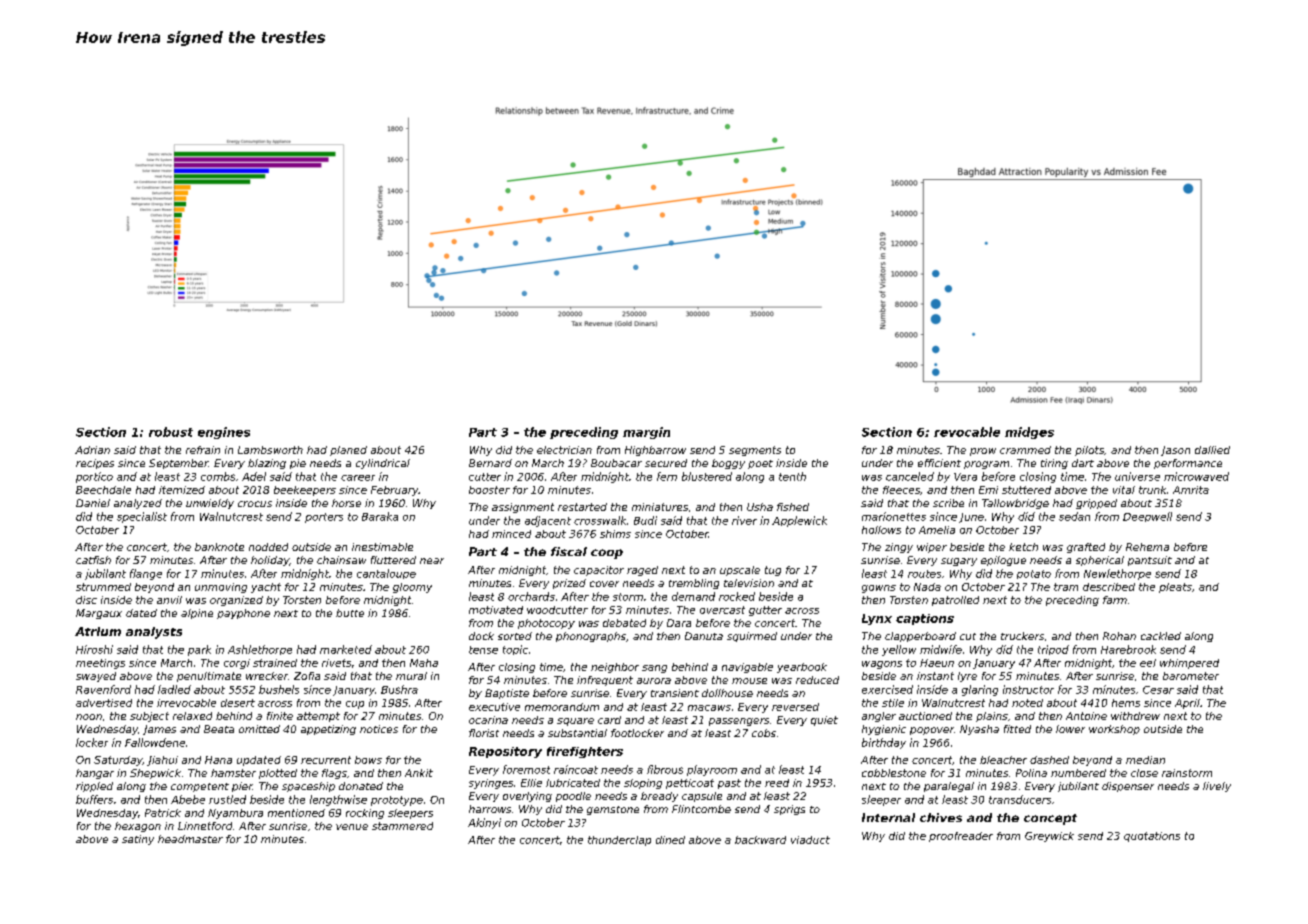  I want to click on planed, so click(348, 451).
